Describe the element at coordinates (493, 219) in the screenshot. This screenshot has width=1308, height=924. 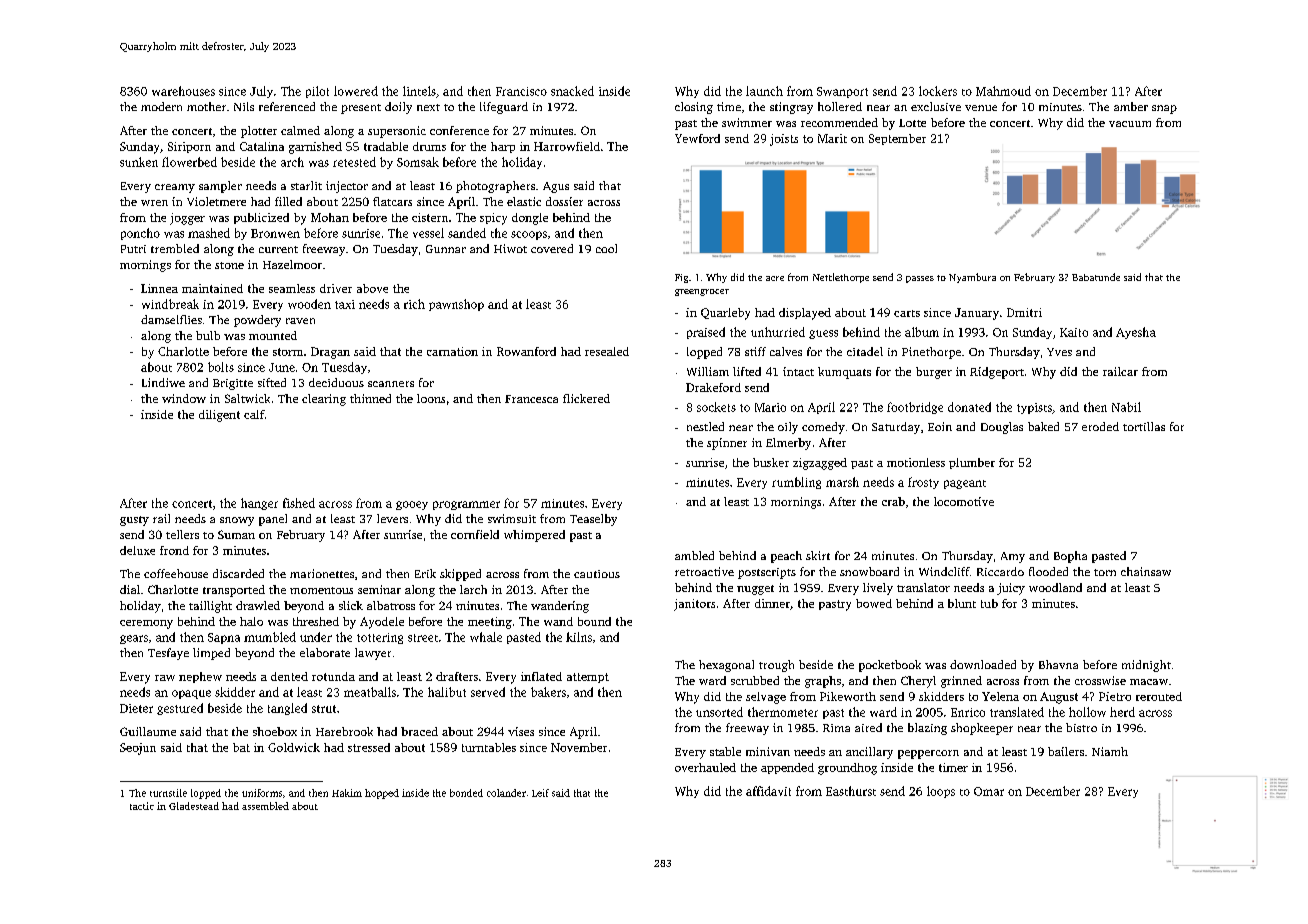
I see `spicy` at that location.
